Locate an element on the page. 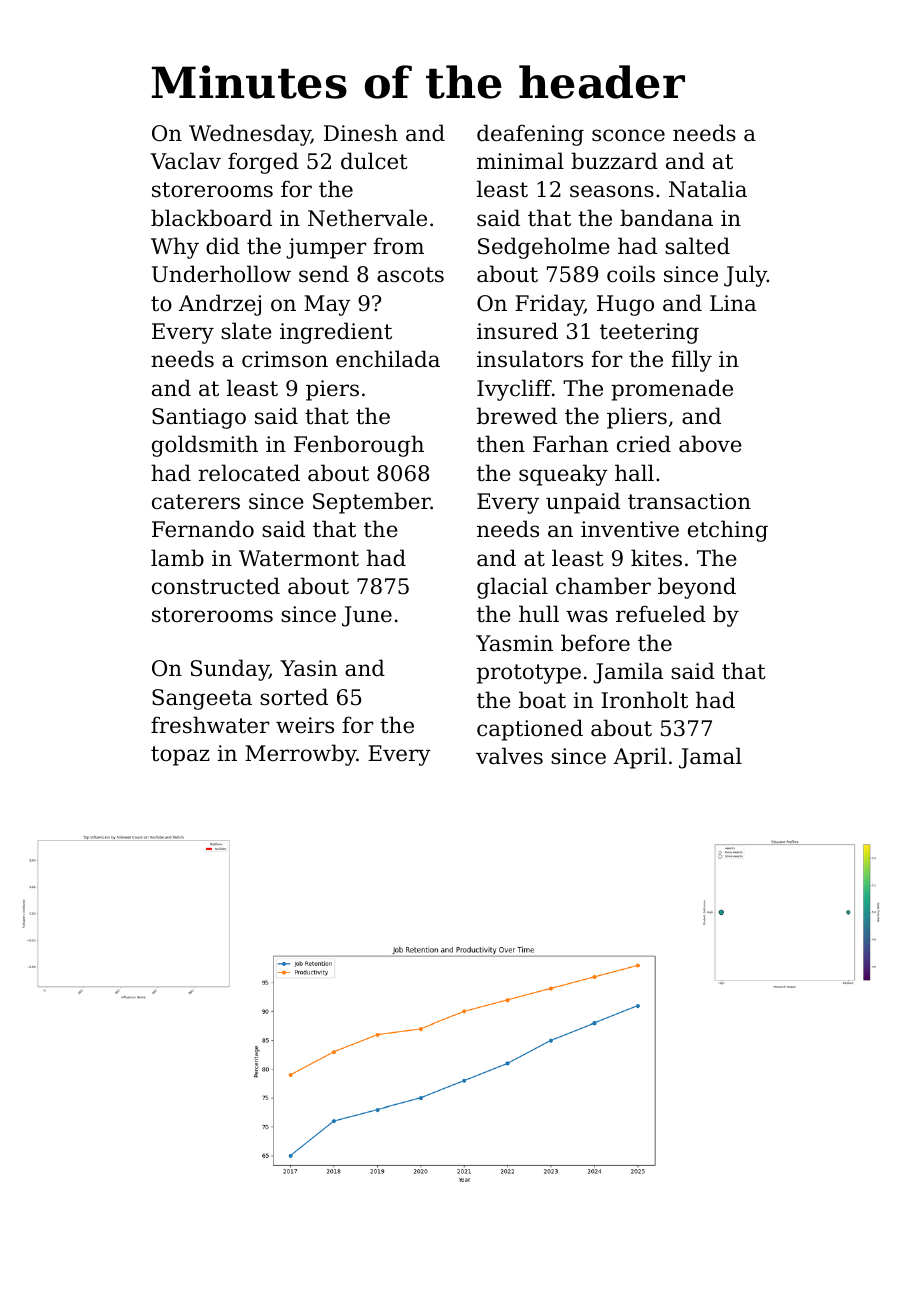 The image size is (924, 1311). relocated is located at coordinates (249, 473).
